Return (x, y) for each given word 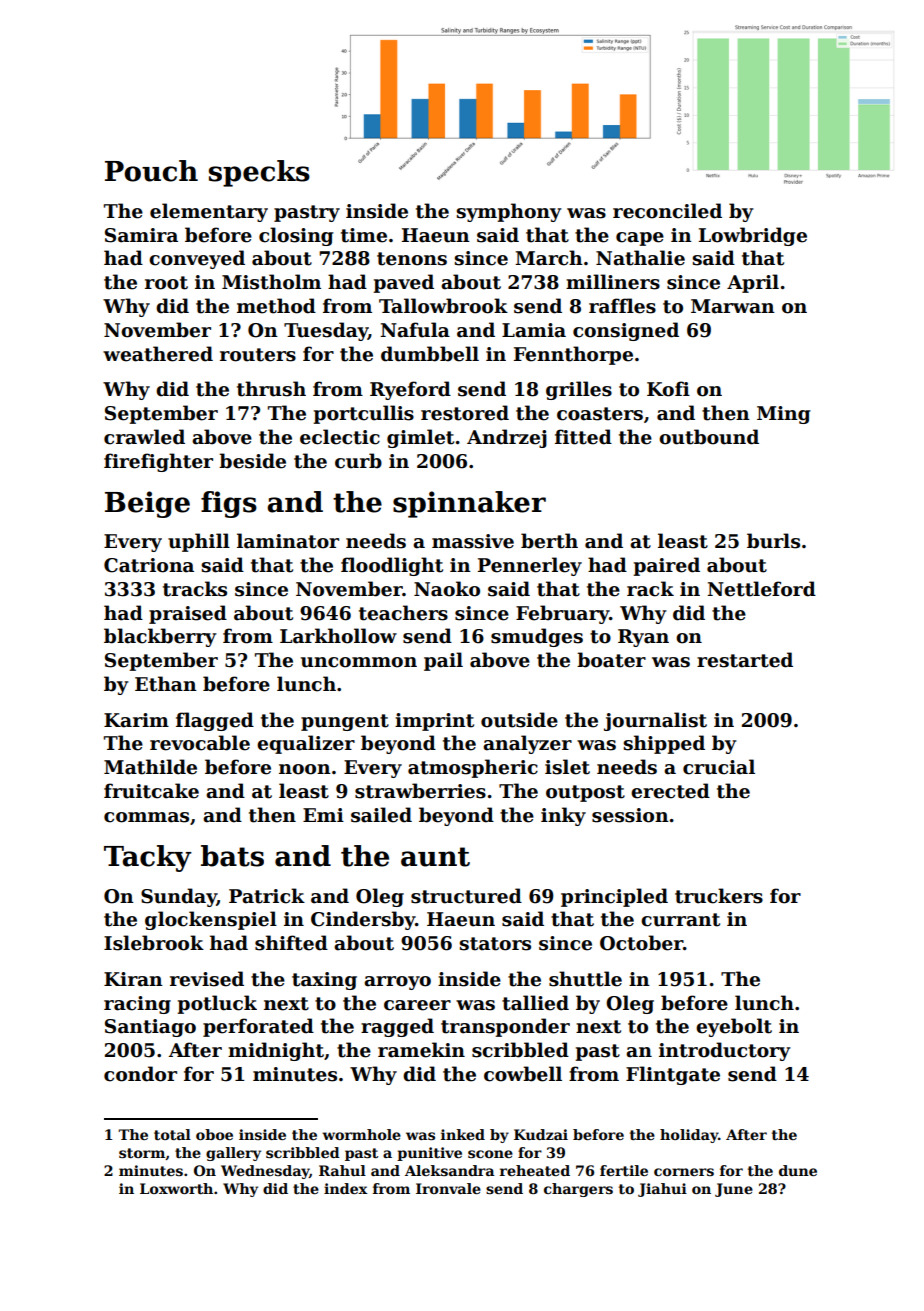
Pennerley (530, 566)
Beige (147, 504)
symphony (508, 212)
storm (142, 1153)
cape (640, 239)
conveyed (197, 259)
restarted (745, 660)
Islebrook (154, 943)
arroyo (397, 983)
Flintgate (673, 1075)
